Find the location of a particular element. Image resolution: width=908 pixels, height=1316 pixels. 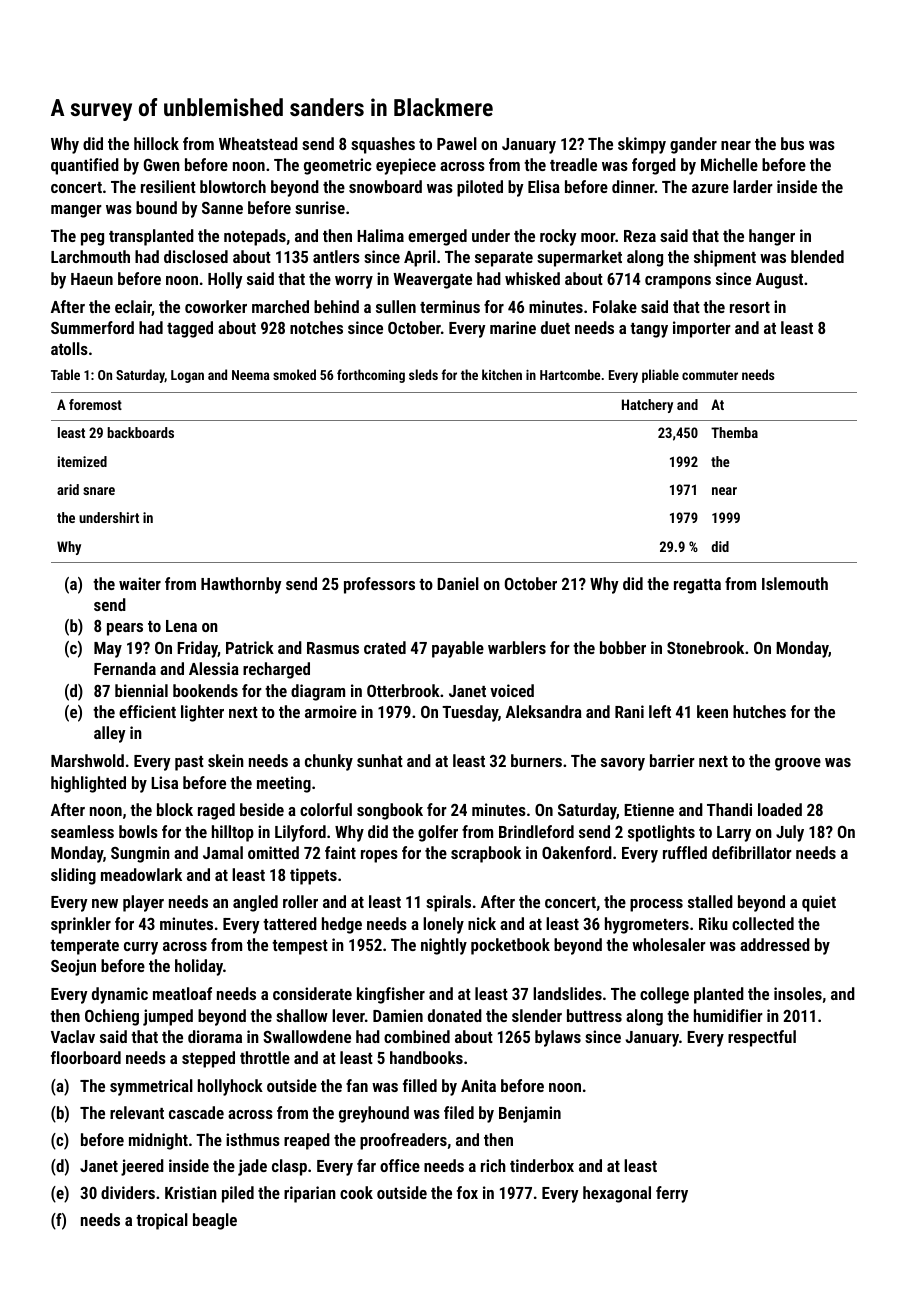

insoles is located at coordinates (798, 993).
